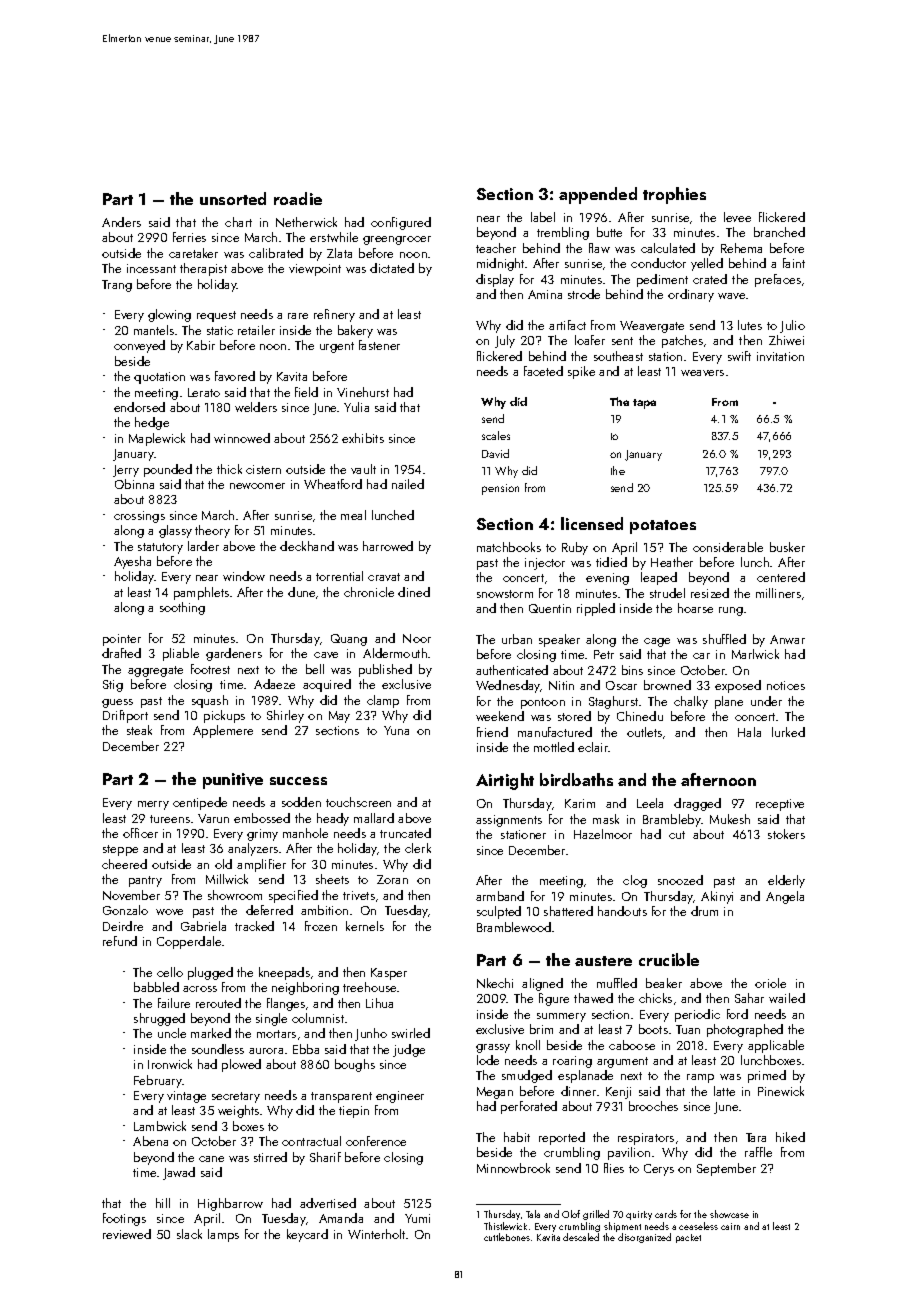 This screenshot has height=1316, width=908. I want to click on viewpoint, so click(315, 270).
